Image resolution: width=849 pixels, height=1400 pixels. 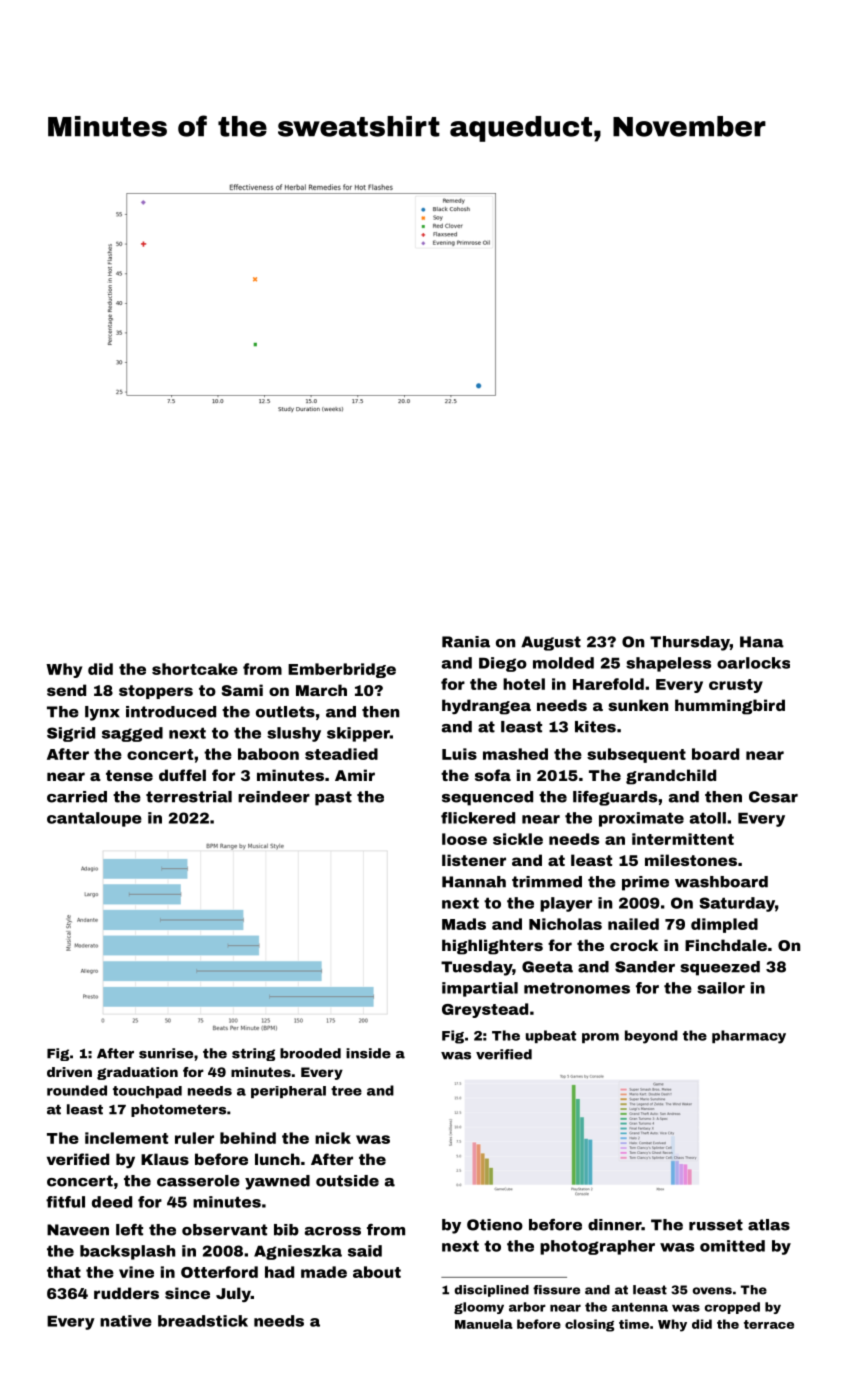 I want to click on Emberbridge, so click(x=342, y=670).
